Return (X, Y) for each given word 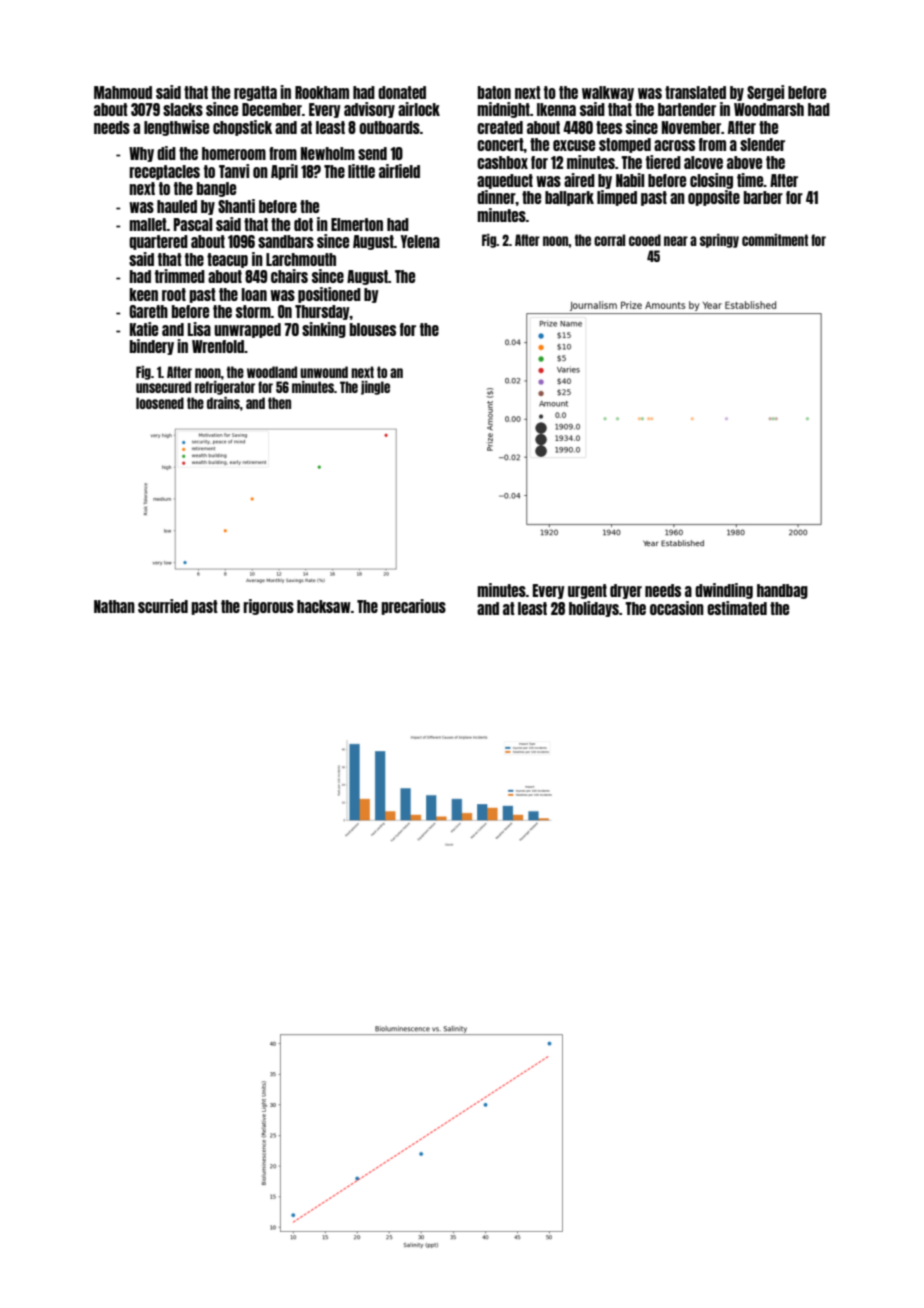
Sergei (765, 93)
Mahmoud (123, 92)
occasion (677, 608)
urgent (587, 591)
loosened (160, 403)
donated (402, 92)
